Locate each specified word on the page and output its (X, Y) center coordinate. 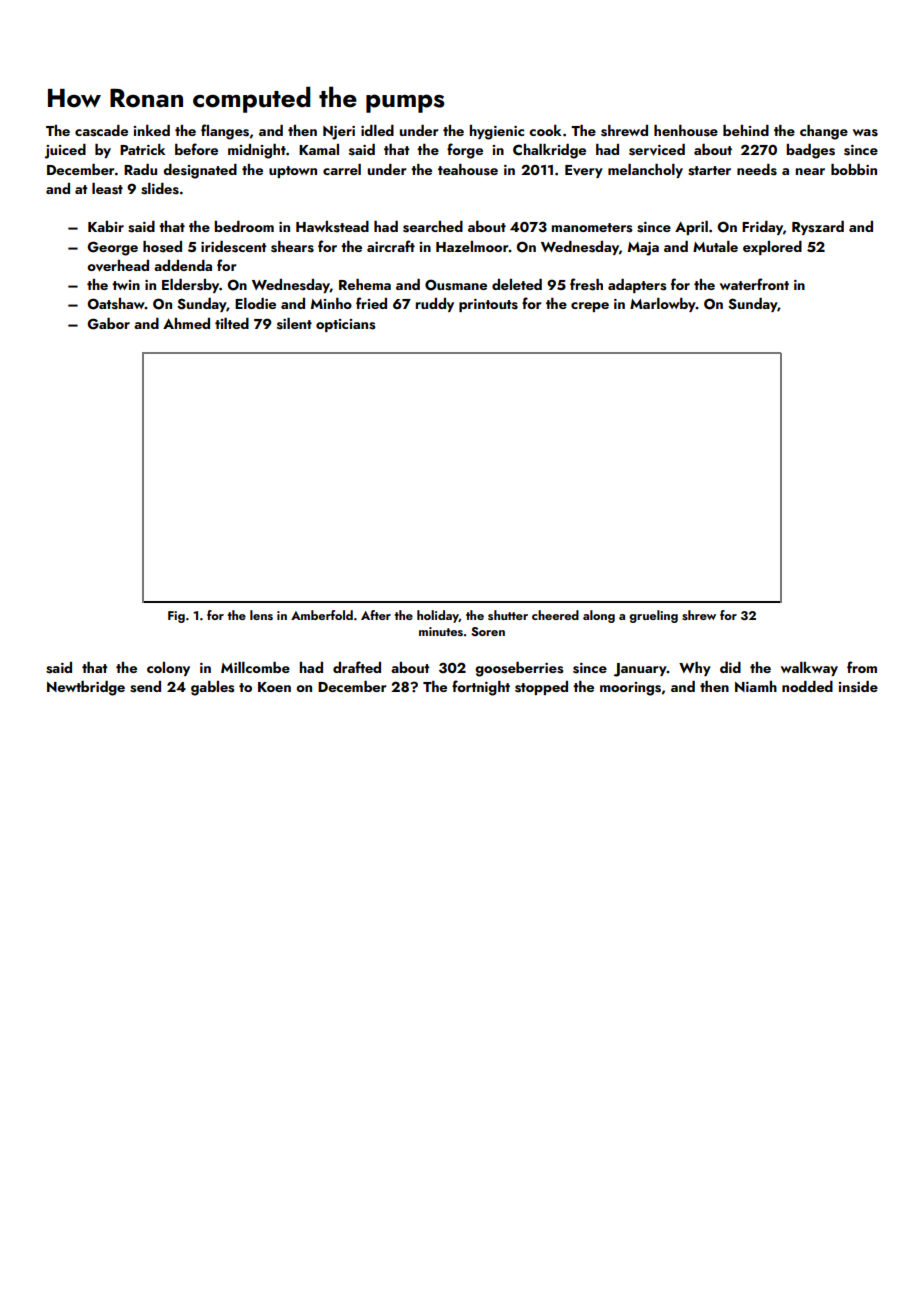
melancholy (645, 171)
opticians (345, 325)
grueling (653, 616)
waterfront (754, 284)
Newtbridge (86, 688)
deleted (517, 284)
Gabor (109, 324)
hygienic (497, 132)
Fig (176, 617)
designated (200, 171)
